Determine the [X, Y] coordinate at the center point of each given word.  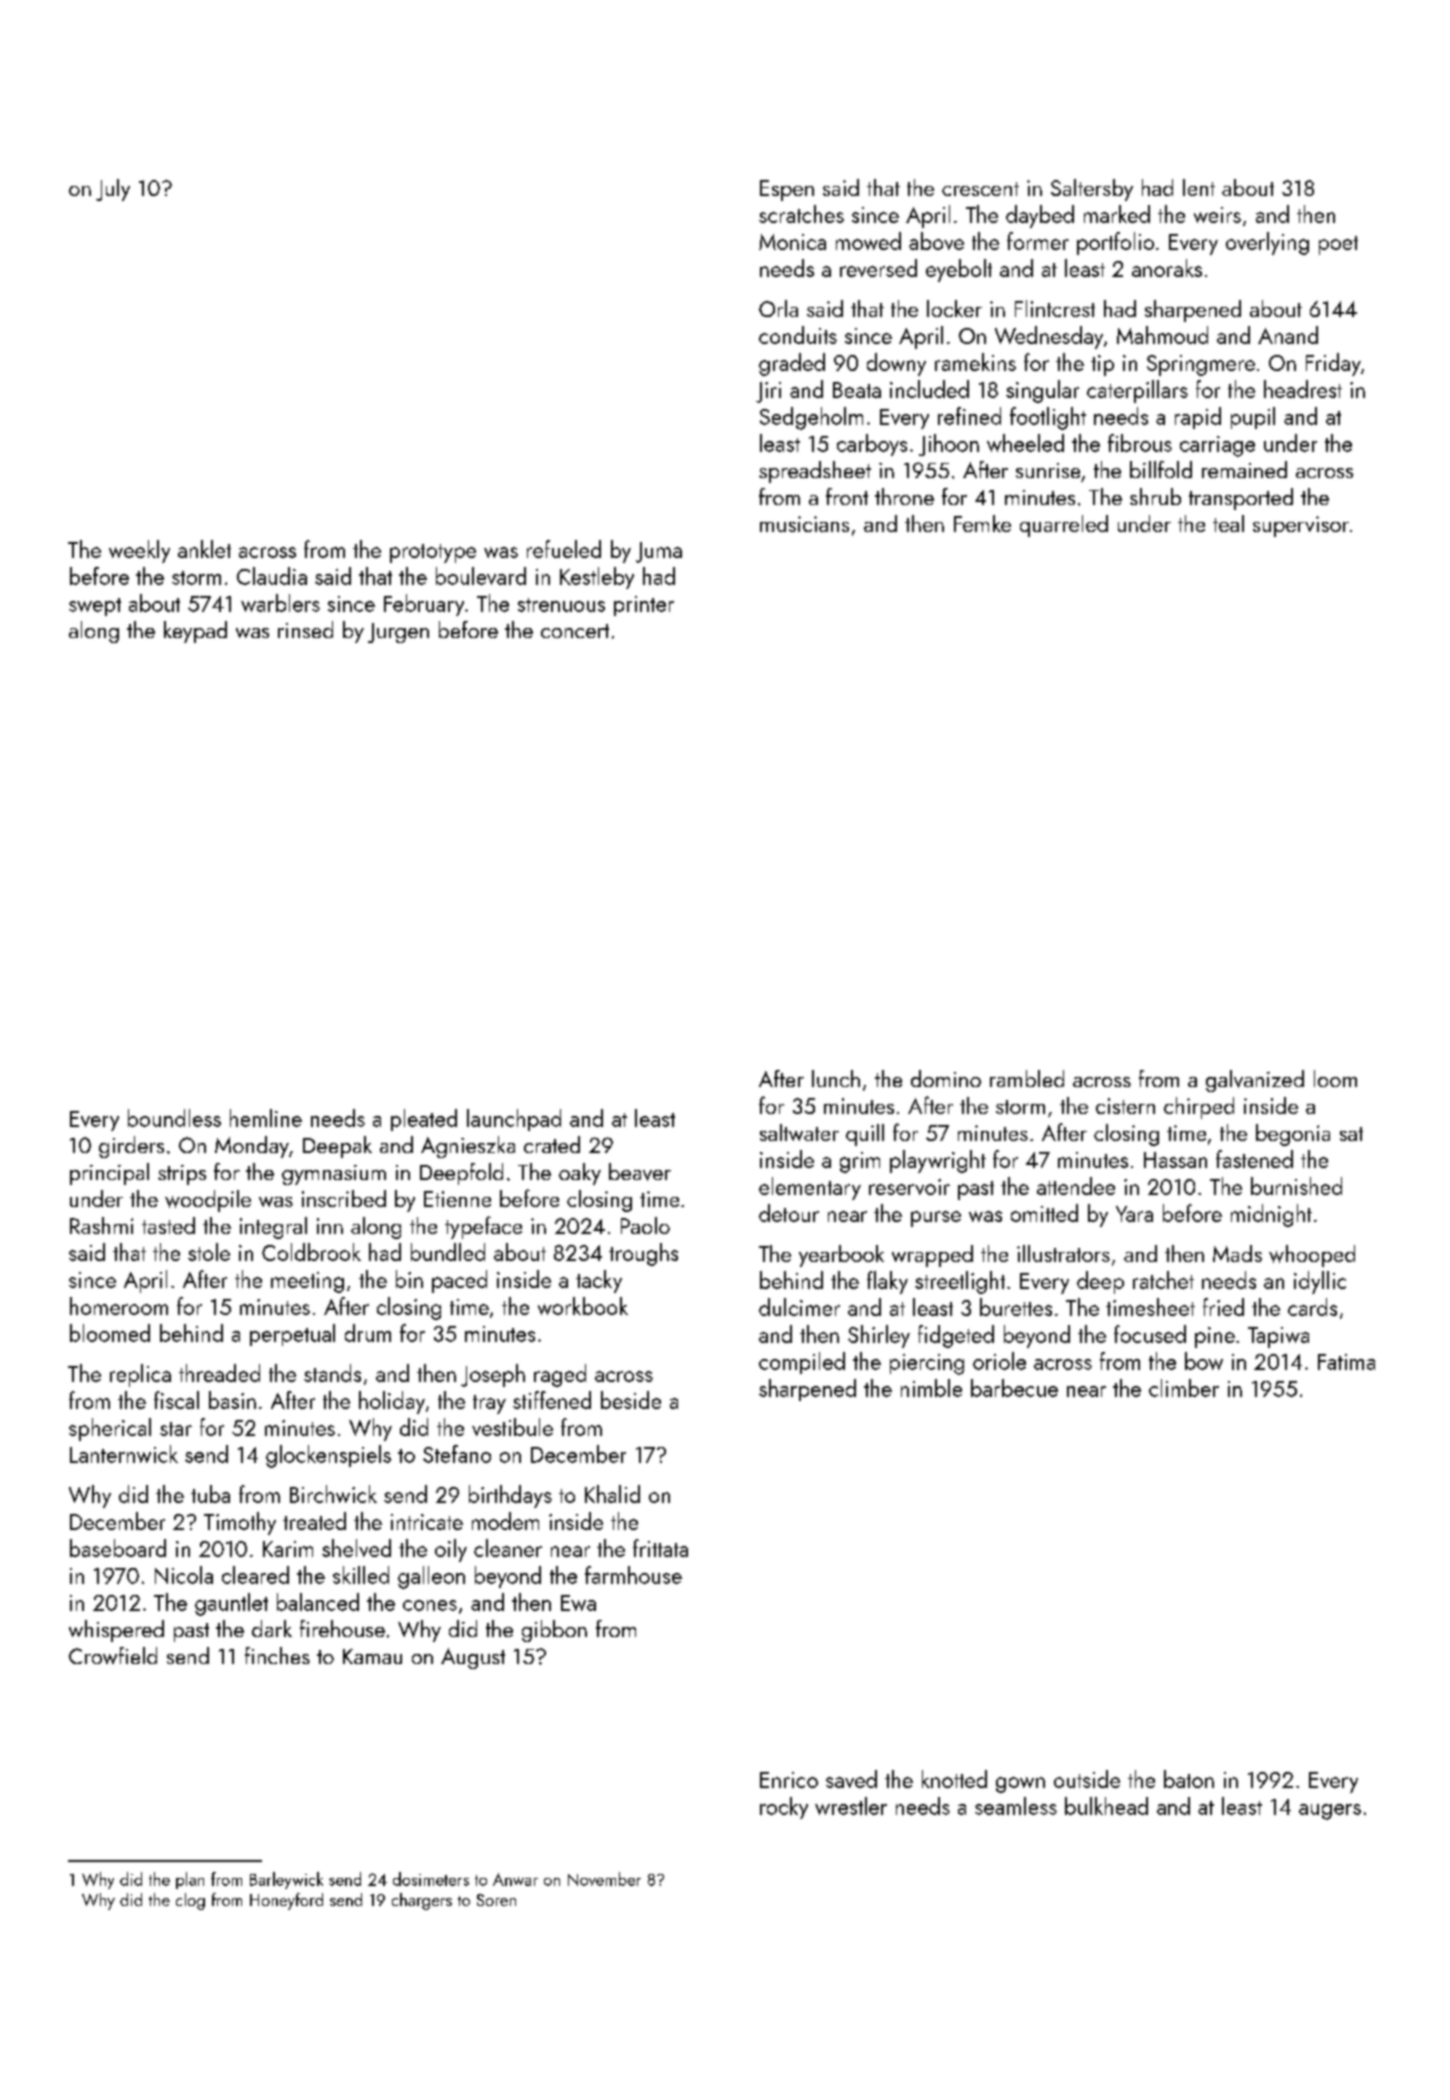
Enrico [789, 1780]
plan [190, 1880]
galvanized [1255, 1081]
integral [273, 1228]
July [113, 190]
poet [1338, 245]
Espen [787, 190]
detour [789, 1213]
